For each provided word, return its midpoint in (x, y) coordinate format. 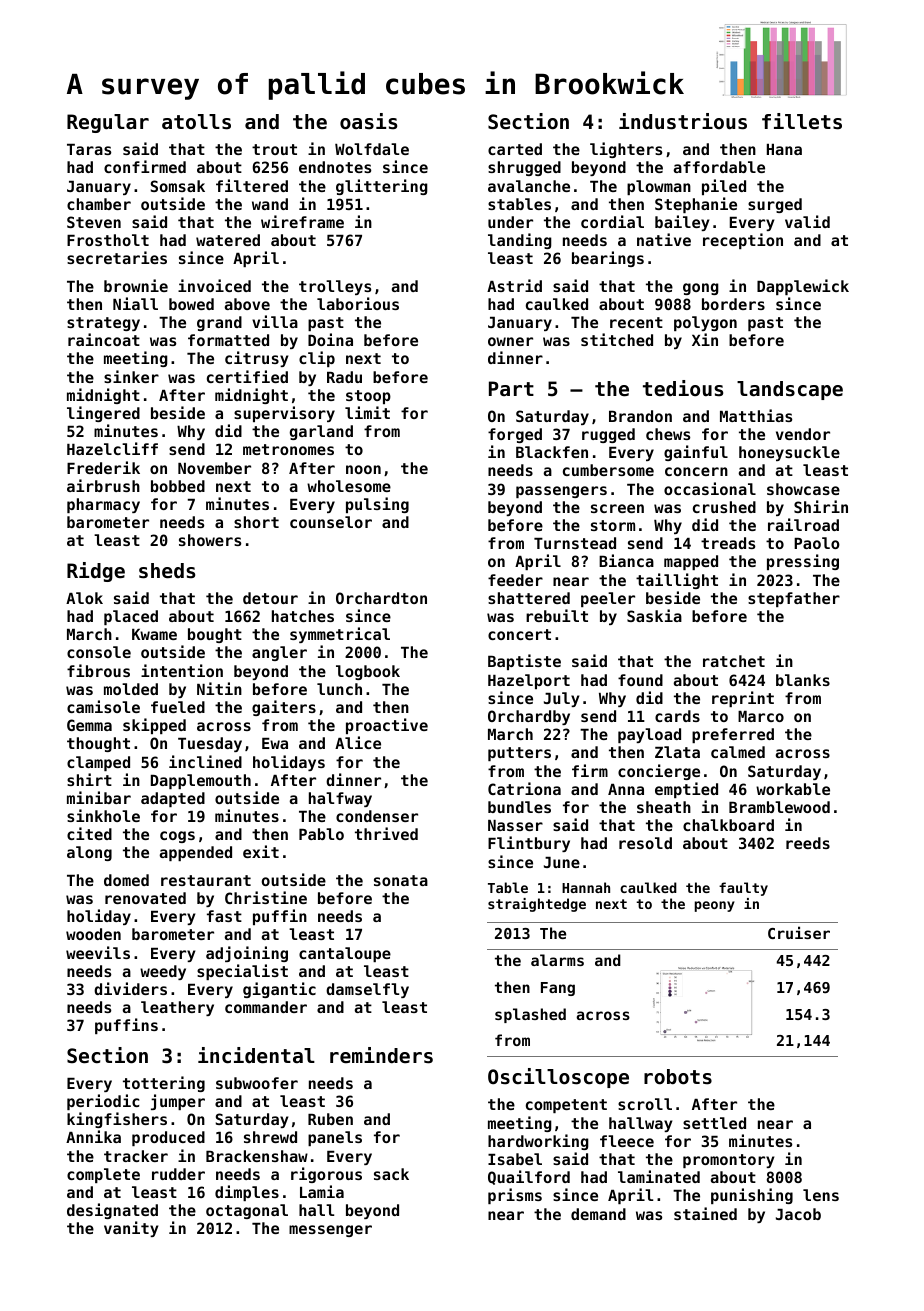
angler (279, 653)
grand (219, 323)
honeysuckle (789, 453)
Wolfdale (372, 149)
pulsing (377, 505)
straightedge (537, 905)
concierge (659, 772)
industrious (683, 121)
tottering (164, 1084)
